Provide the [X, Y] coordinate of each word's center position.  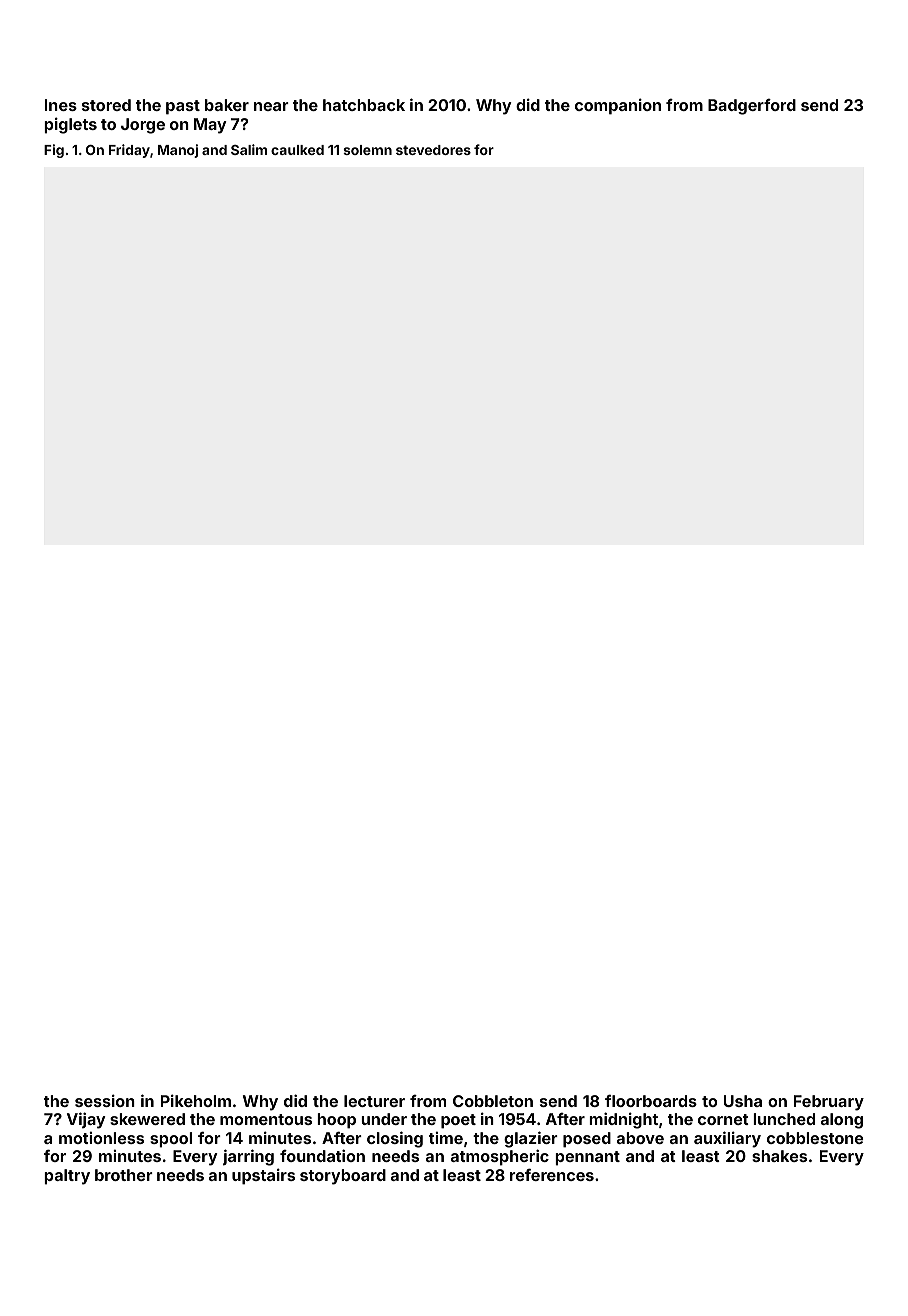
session [105, 1100]
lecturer [374, 1101]
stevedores [433, 150]
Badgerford [752, 107]
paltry [67, 1177]
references [552, 1174]
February [829, 1103]
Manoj [178, 151]
